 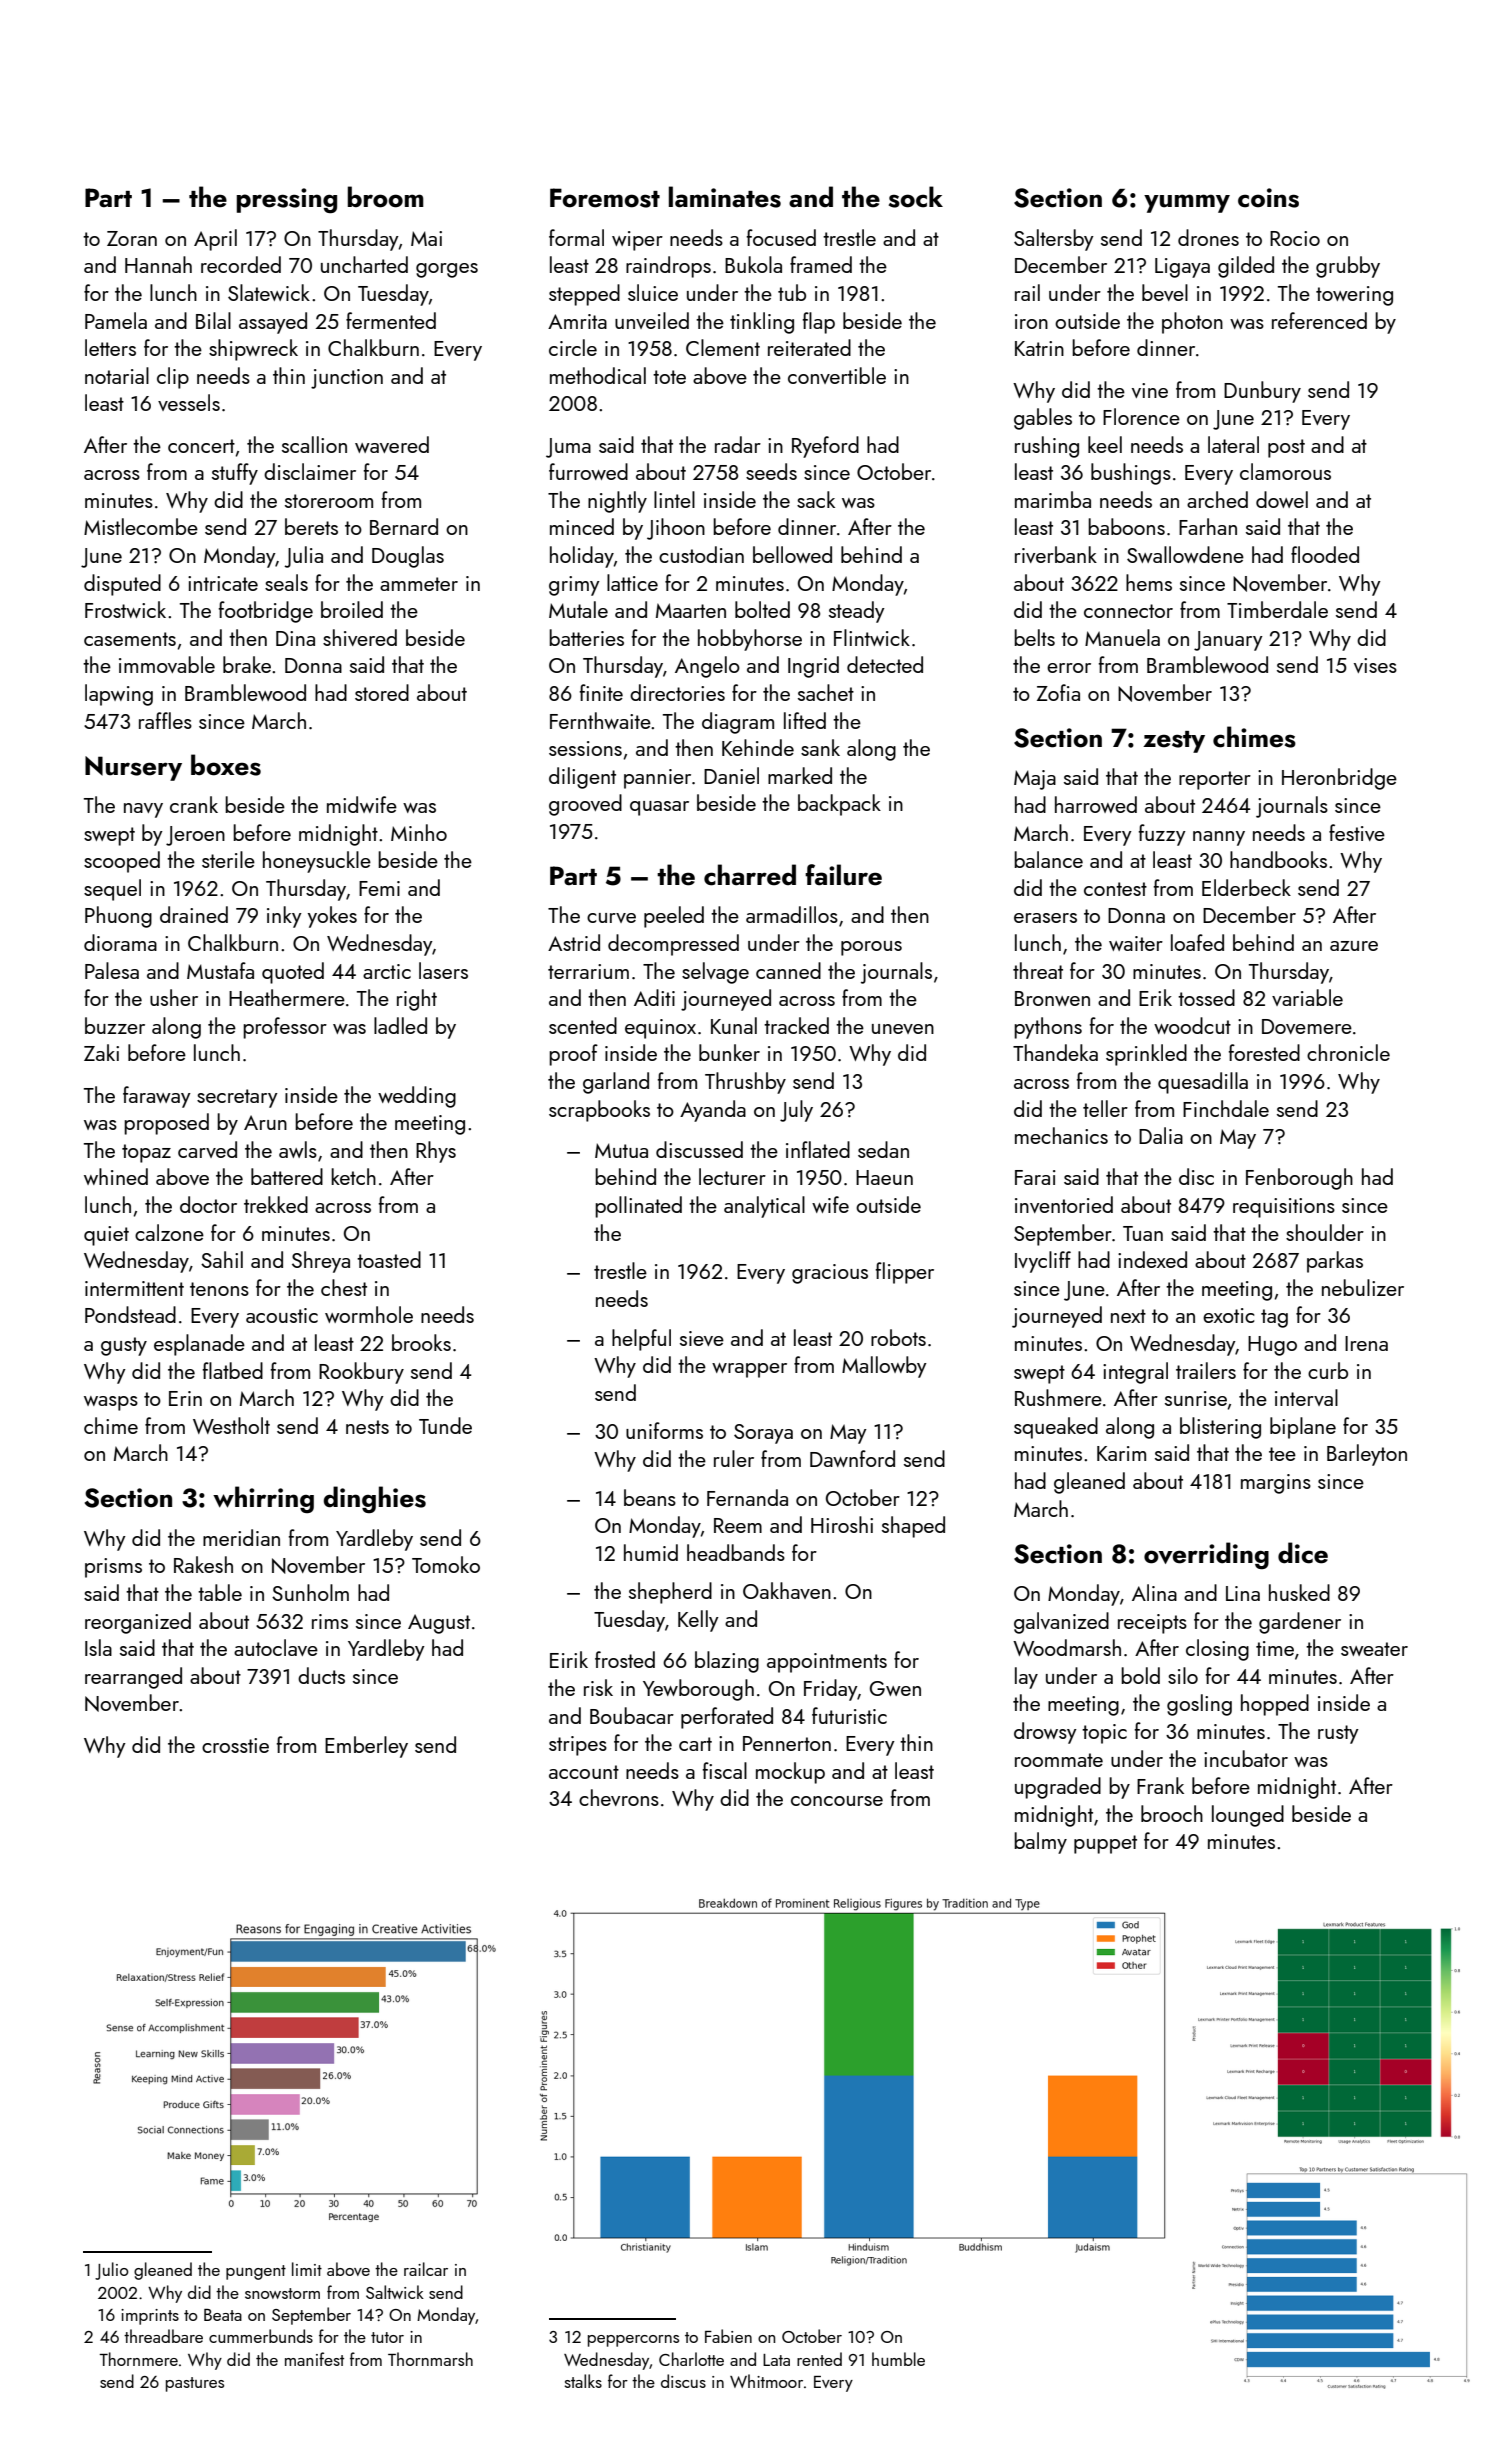 I want to click on Woodmarsh, so click(x=1067, y=1647).
